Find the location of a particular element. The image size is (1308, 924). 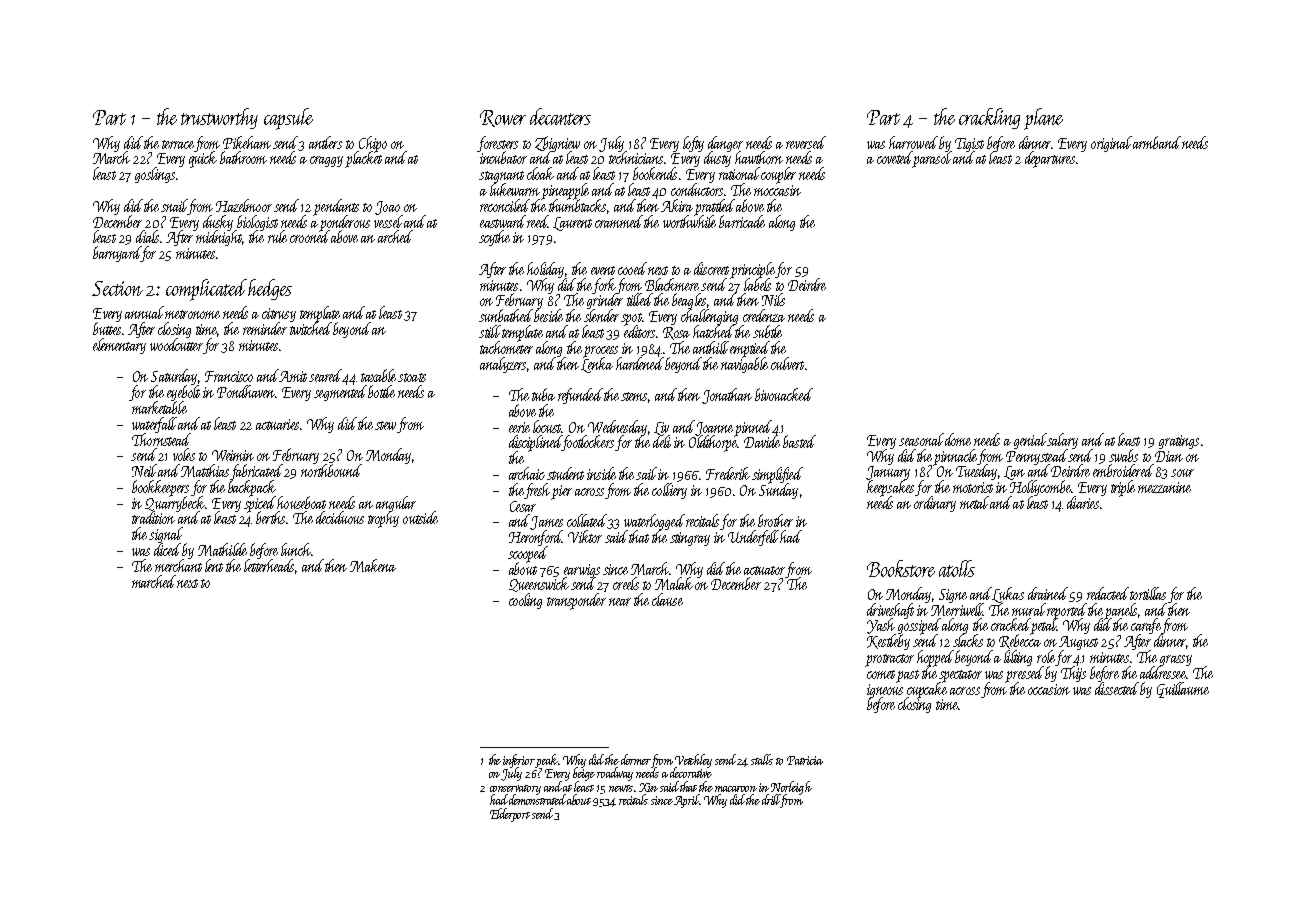

armband is located at coordinates (1157, 142).
